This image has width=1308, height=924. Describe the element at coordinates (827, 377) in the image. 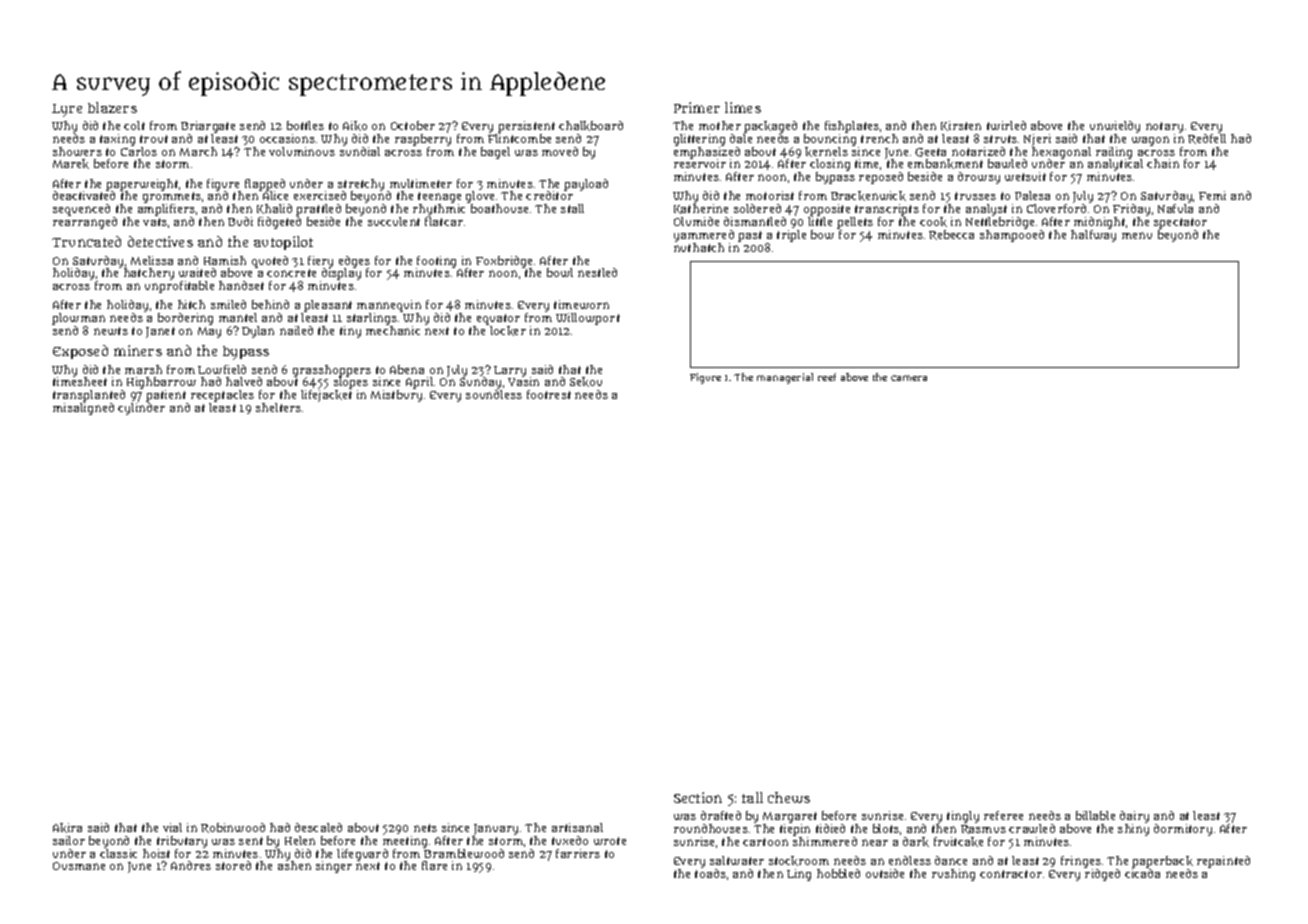

I see `reef` at that location.
